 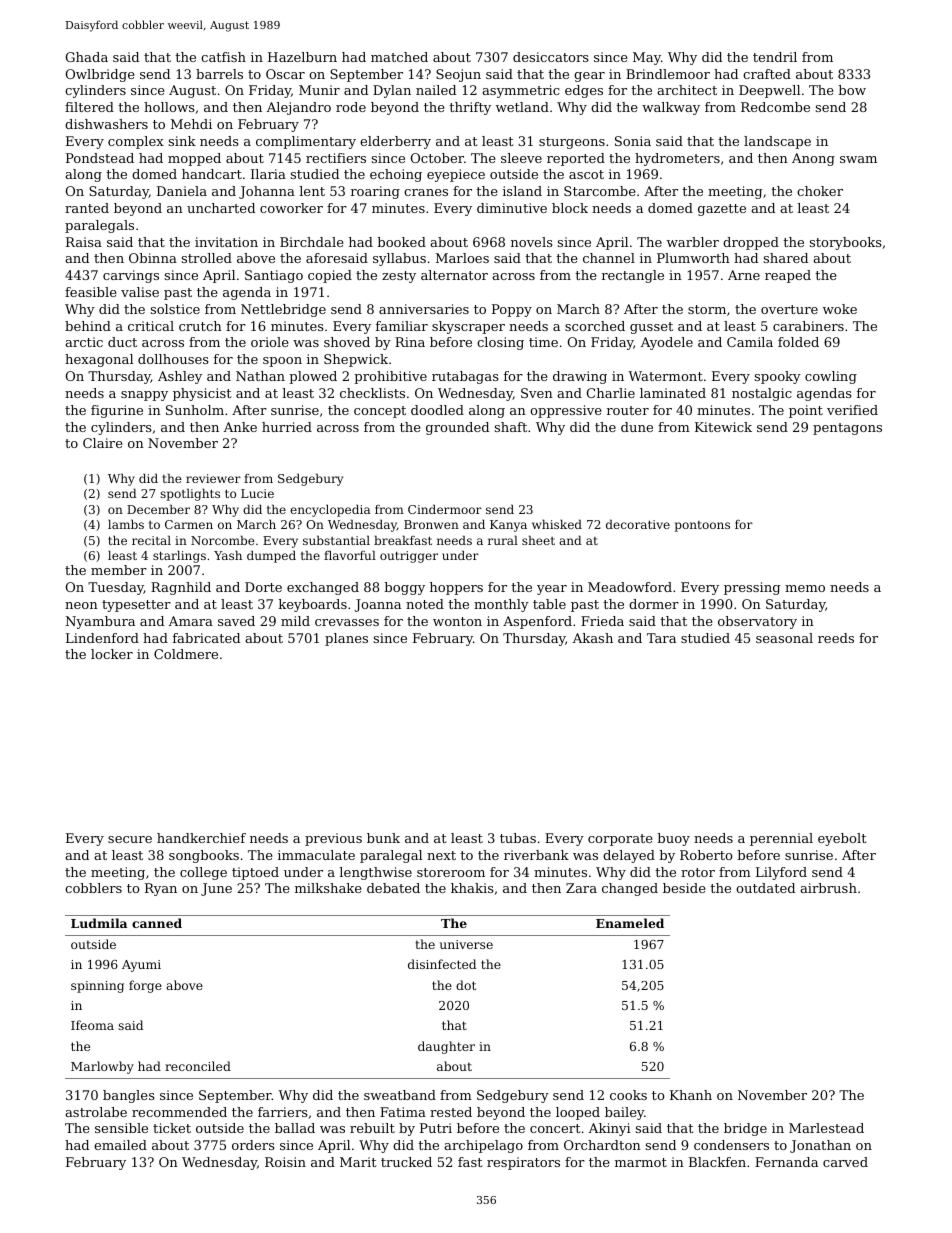 I want to click on secure, so click(x=130, y=839).
